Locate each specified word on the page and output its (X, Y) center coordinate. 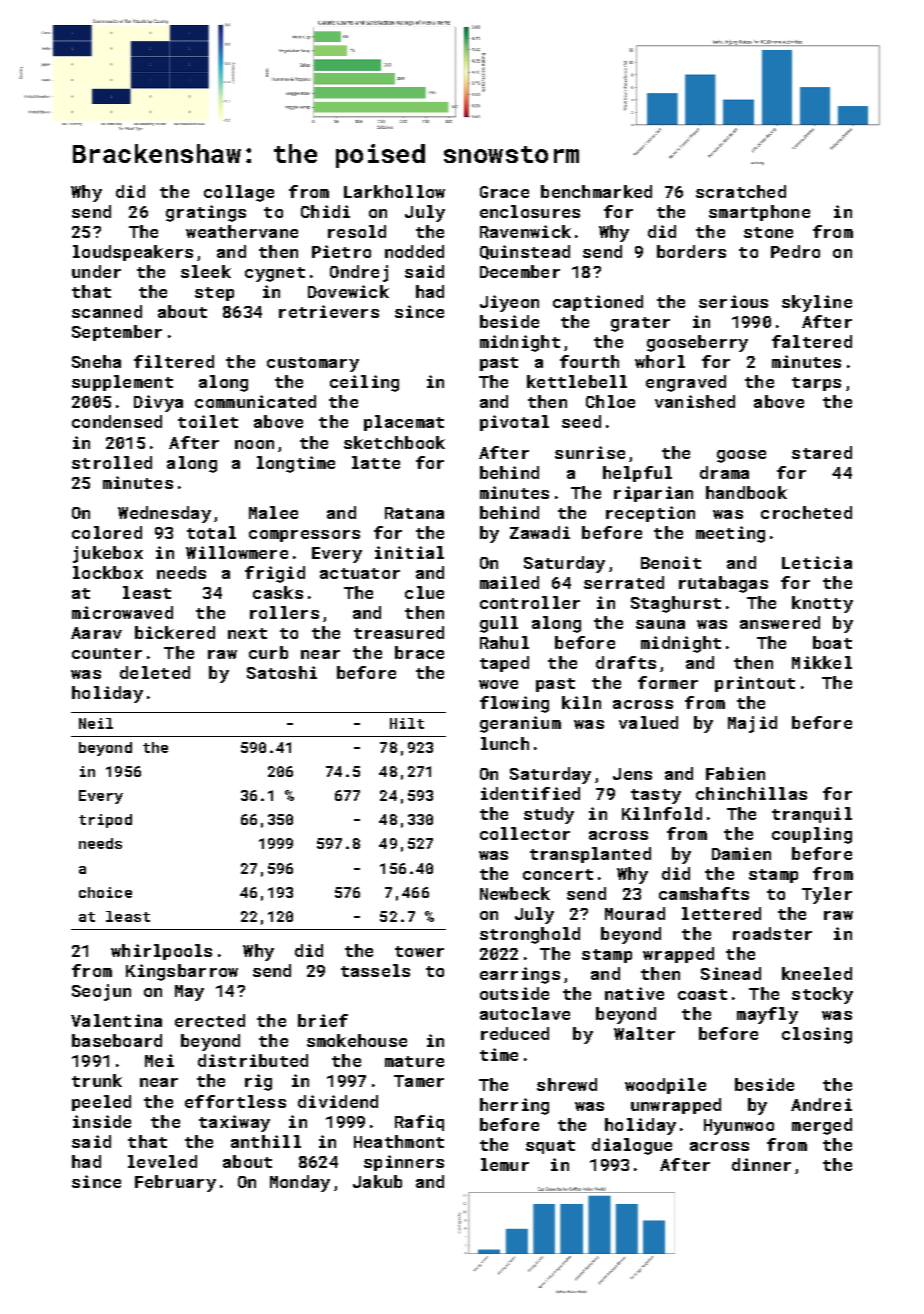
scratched (741, 191)
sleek (206, 271)
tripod (105, 821)
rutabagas (723, 584)
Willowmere (237, 552)
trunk (97, 1080)
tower (419, 951)
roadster (772, 933)
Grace (504, 192)
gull (499, 624)
